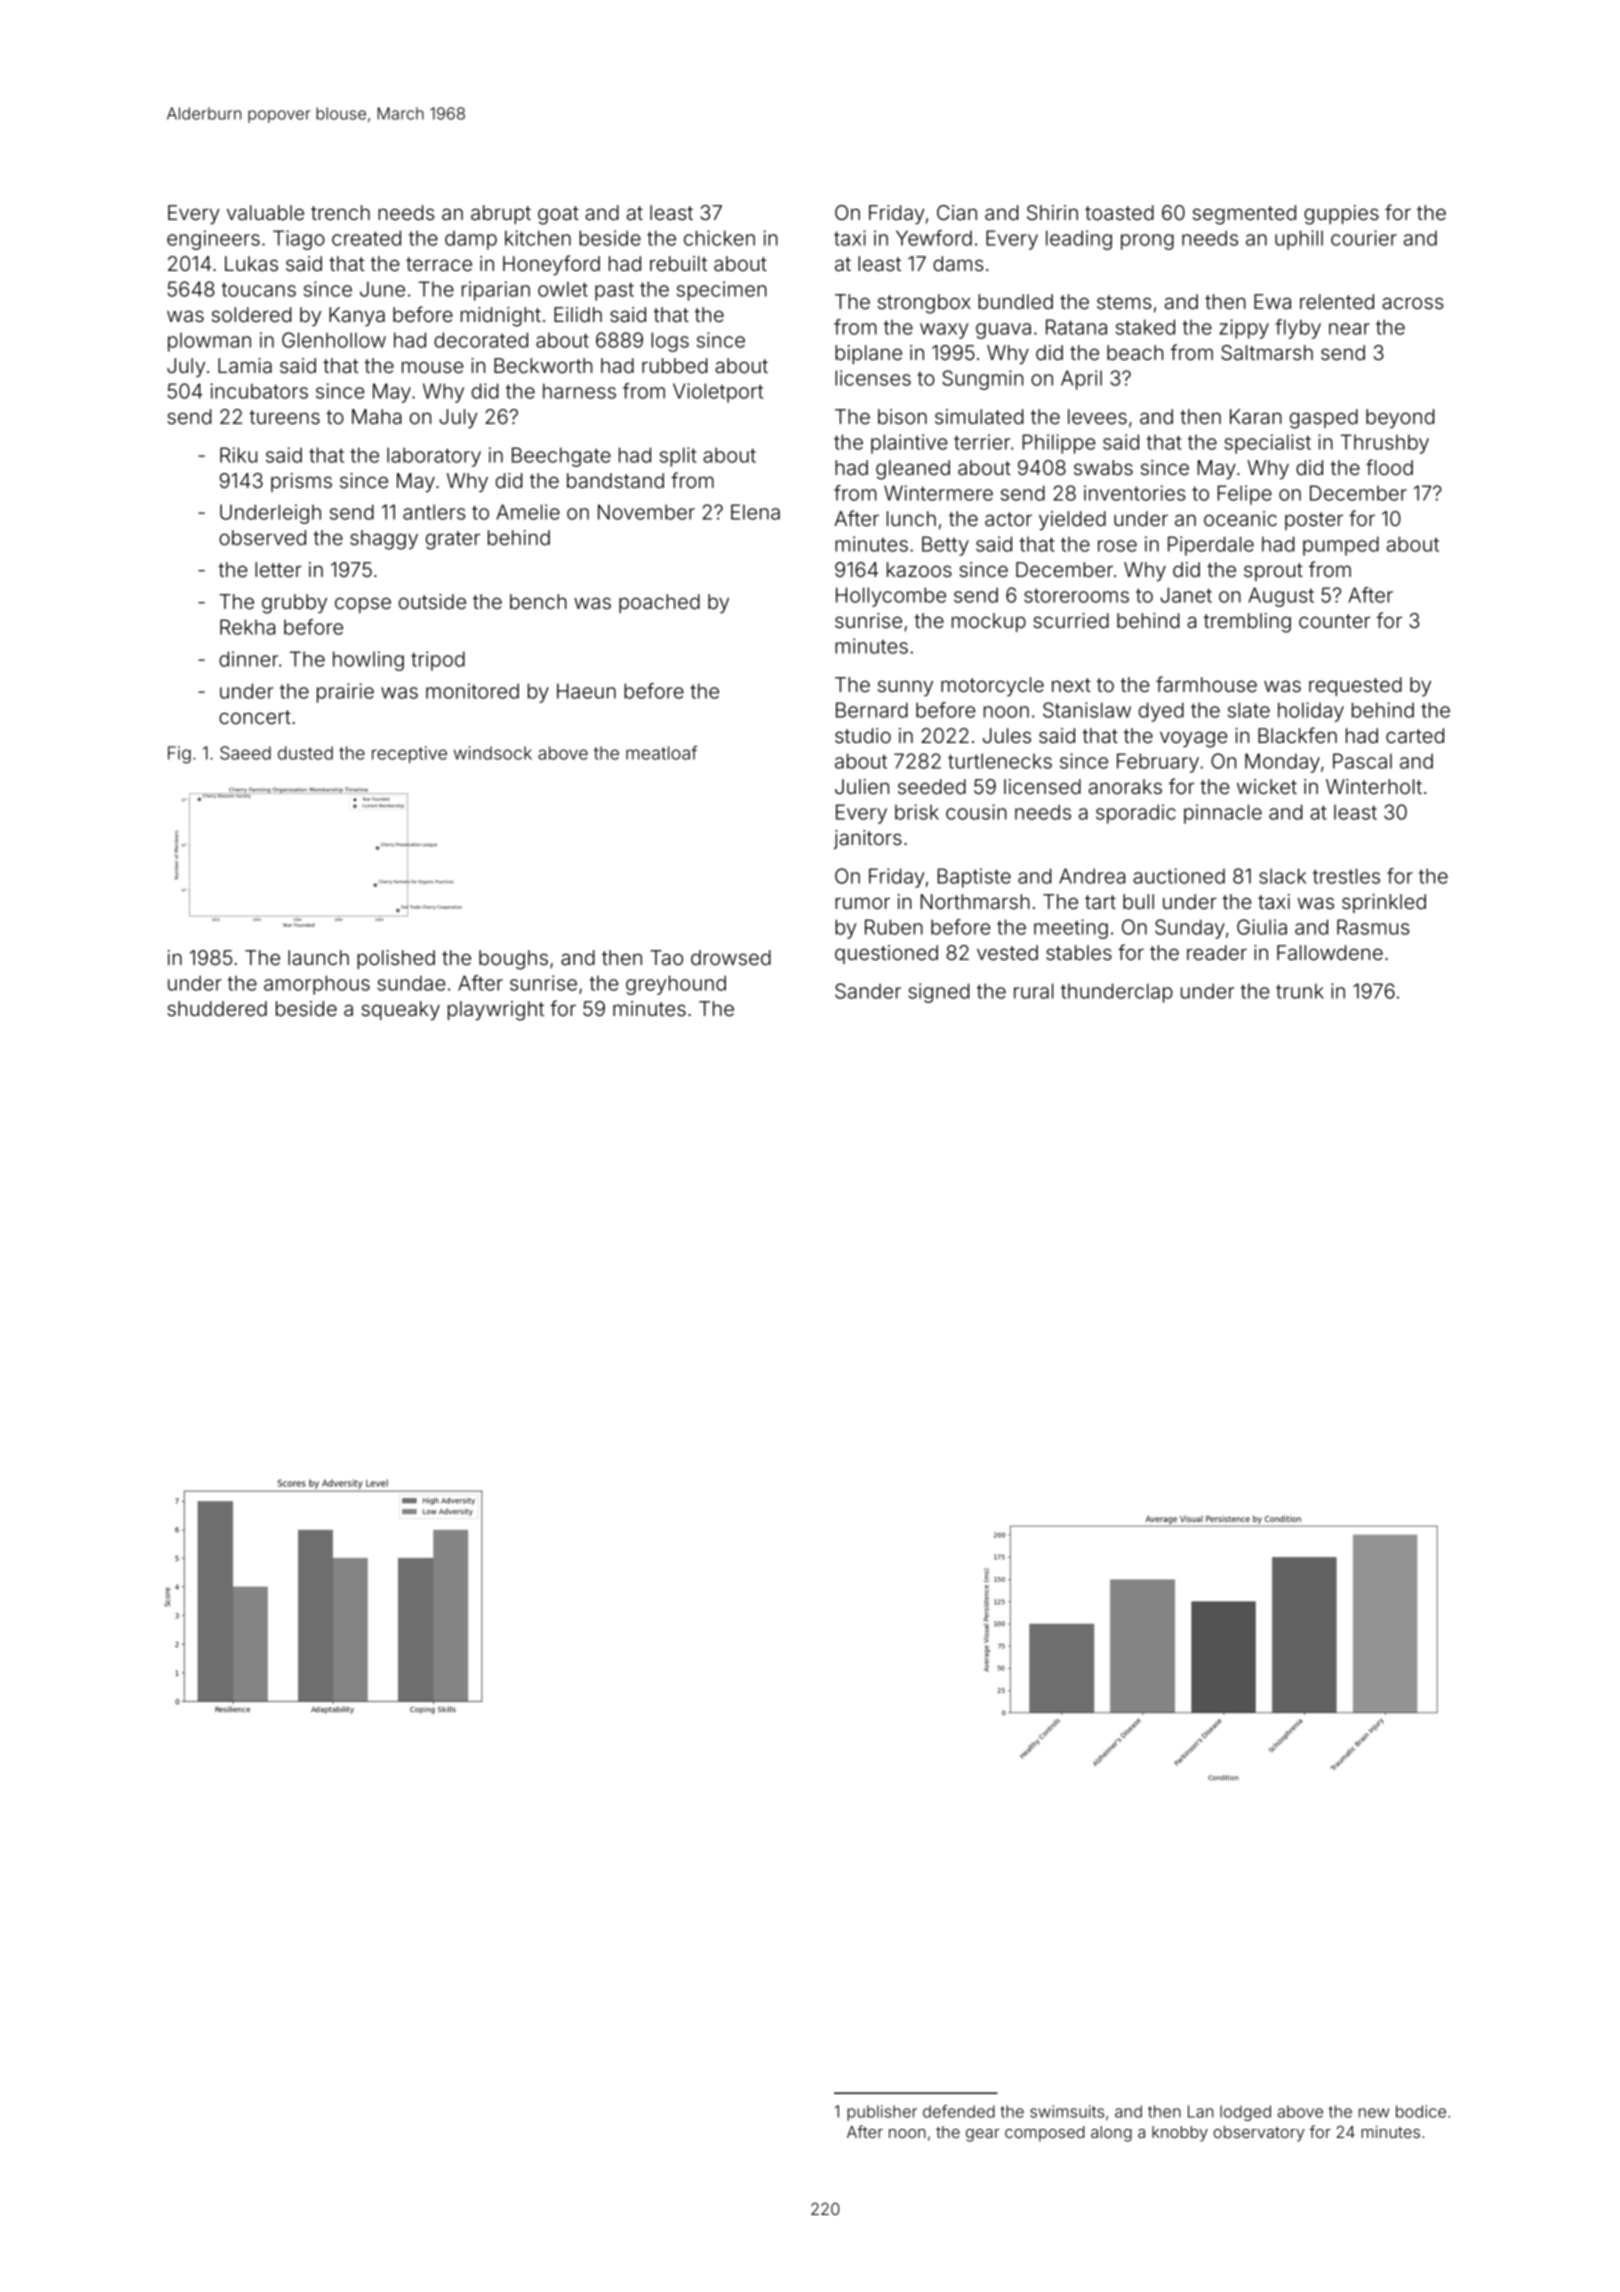  What do you see at coordinates (400, 1010) in the screenshot?
I see `squeaky` at bounding box center [400, 1010].
